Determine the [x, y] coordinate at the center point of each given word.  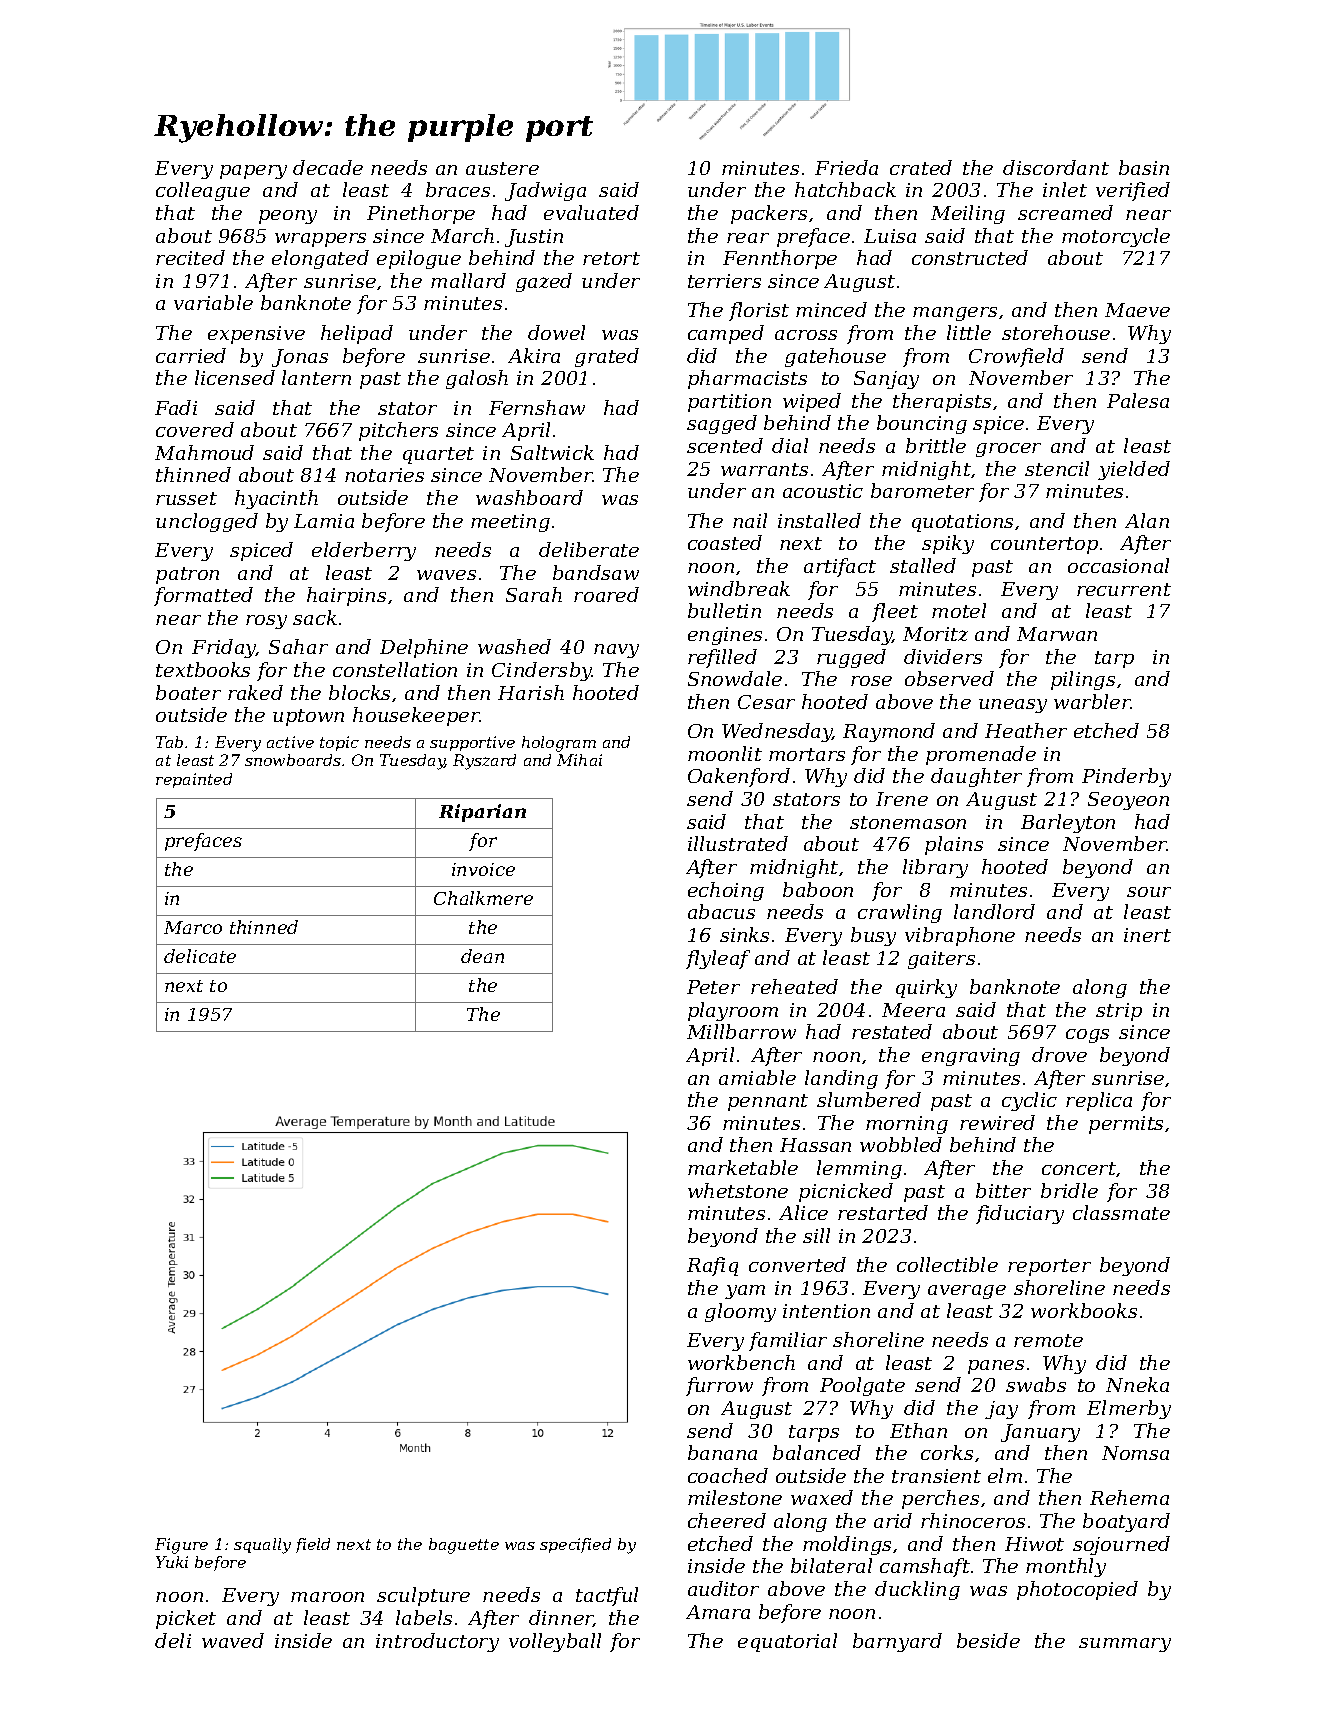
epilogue [419, 259]
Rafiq [712, 1266]
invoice [483, 869]
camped [726, 334]
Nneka [1137, 1384]
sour [1149, 892]
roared [606, 594]
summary [1125, 1645]
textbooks [203, 669]
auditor [723, 1588]
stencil [1057, 468]
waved [233, 1640]
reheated [794, 986]
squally [262, 1546]
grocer [1008, 450]
